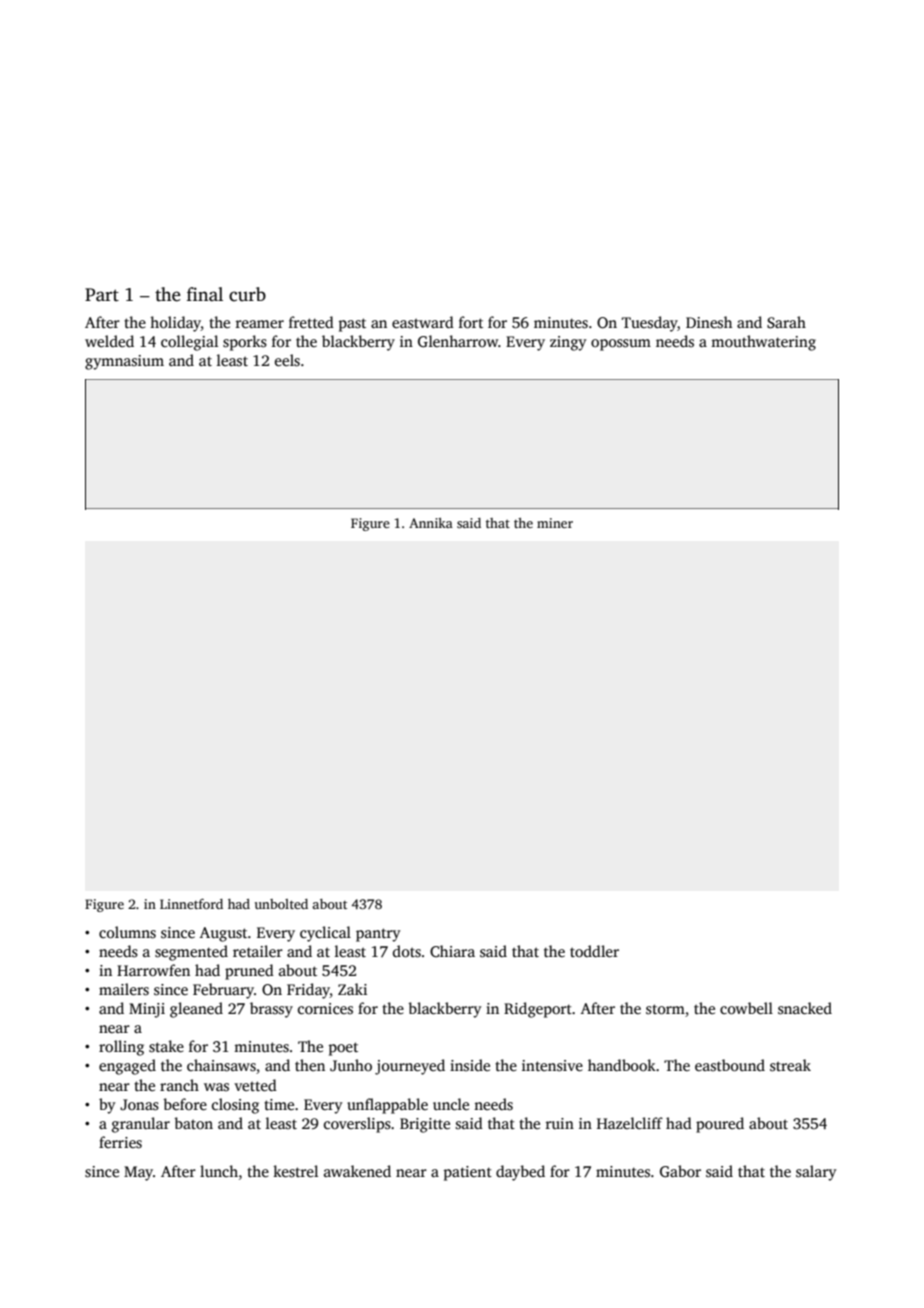  Describe the element at coordinates (594, 951) in the screenshot. I see `toddler` at that location.
